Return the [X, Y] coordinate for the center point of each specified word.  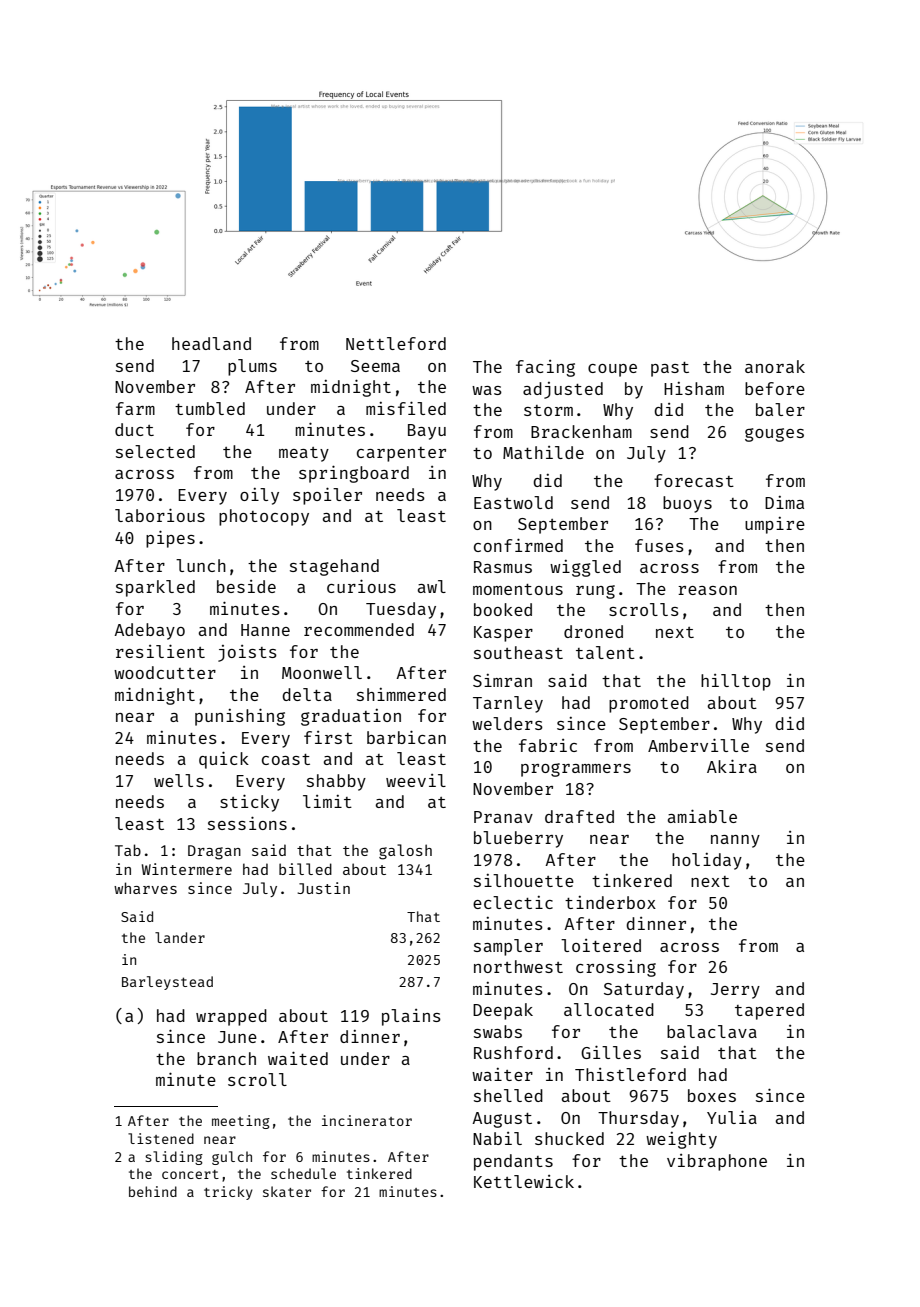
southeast [518, 652]
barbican [406, 737]
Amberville [698, 745]
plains [411, 1017]
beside [246, 586]
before [775, 388]
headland [211, 343]
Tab [128, 850]
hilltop [736, 682]
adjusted [563, 390]
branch [226, 1058]
